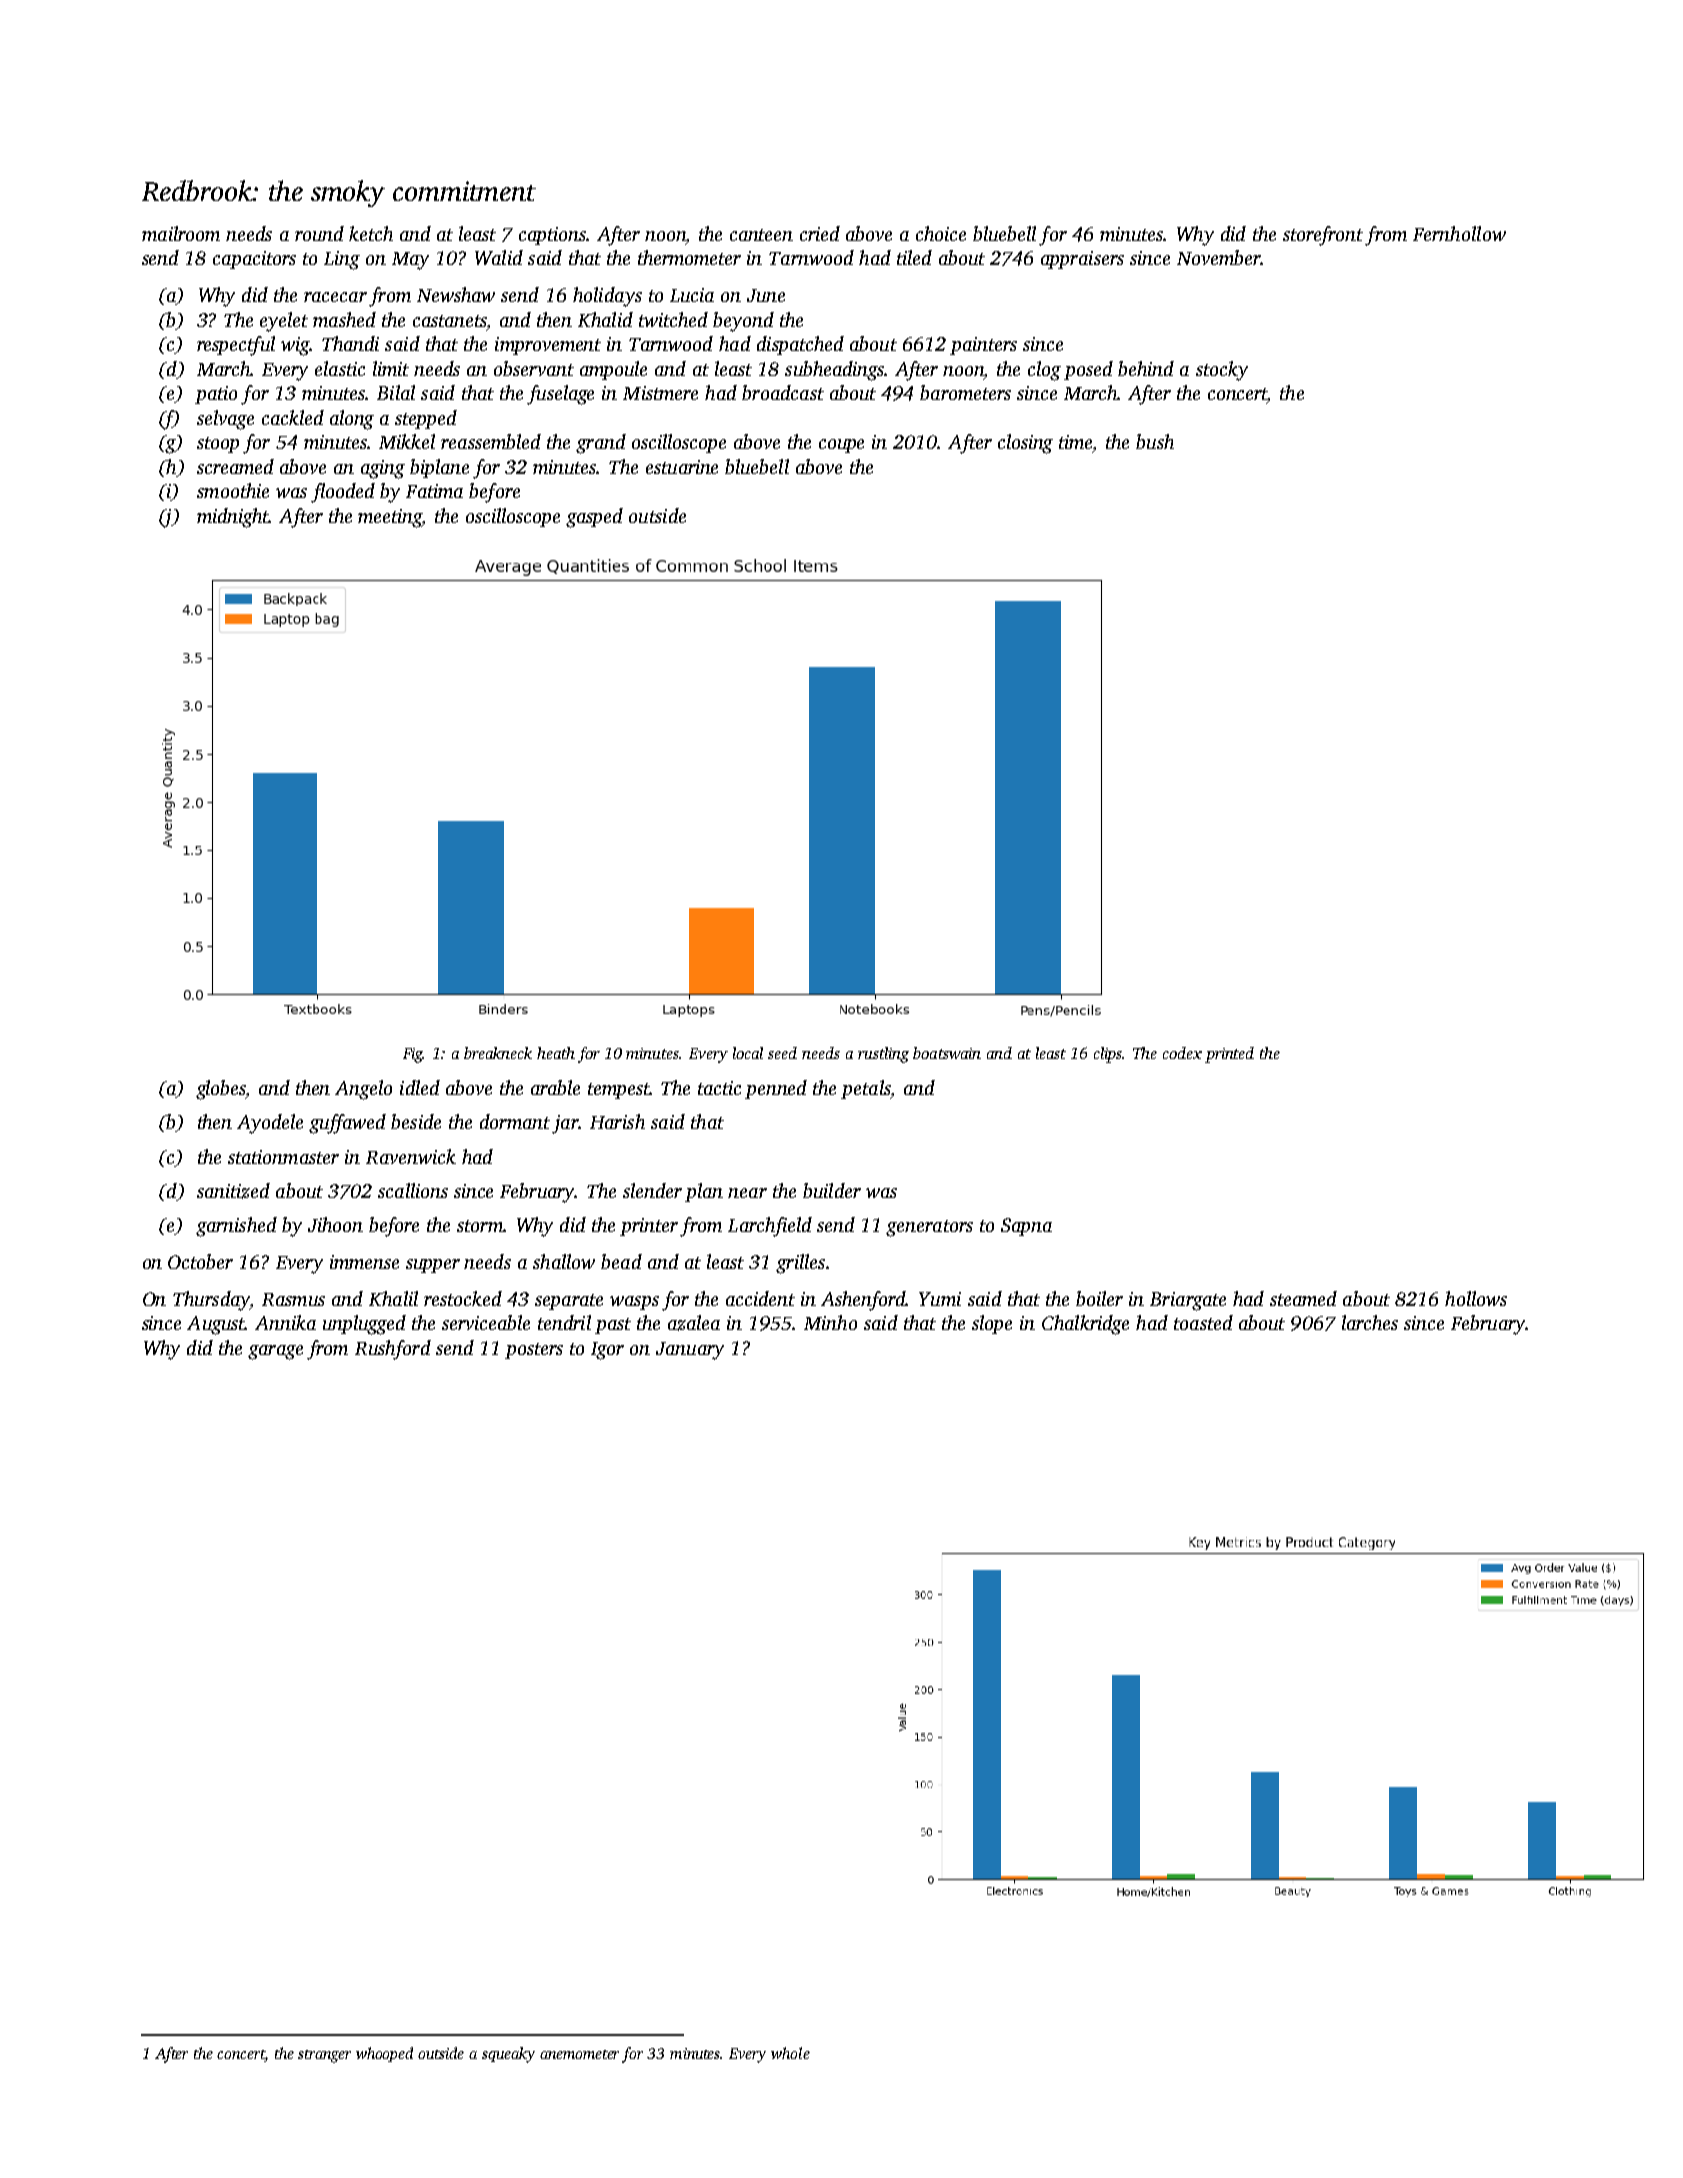  I want to click on whole, so click(790, 2053).
